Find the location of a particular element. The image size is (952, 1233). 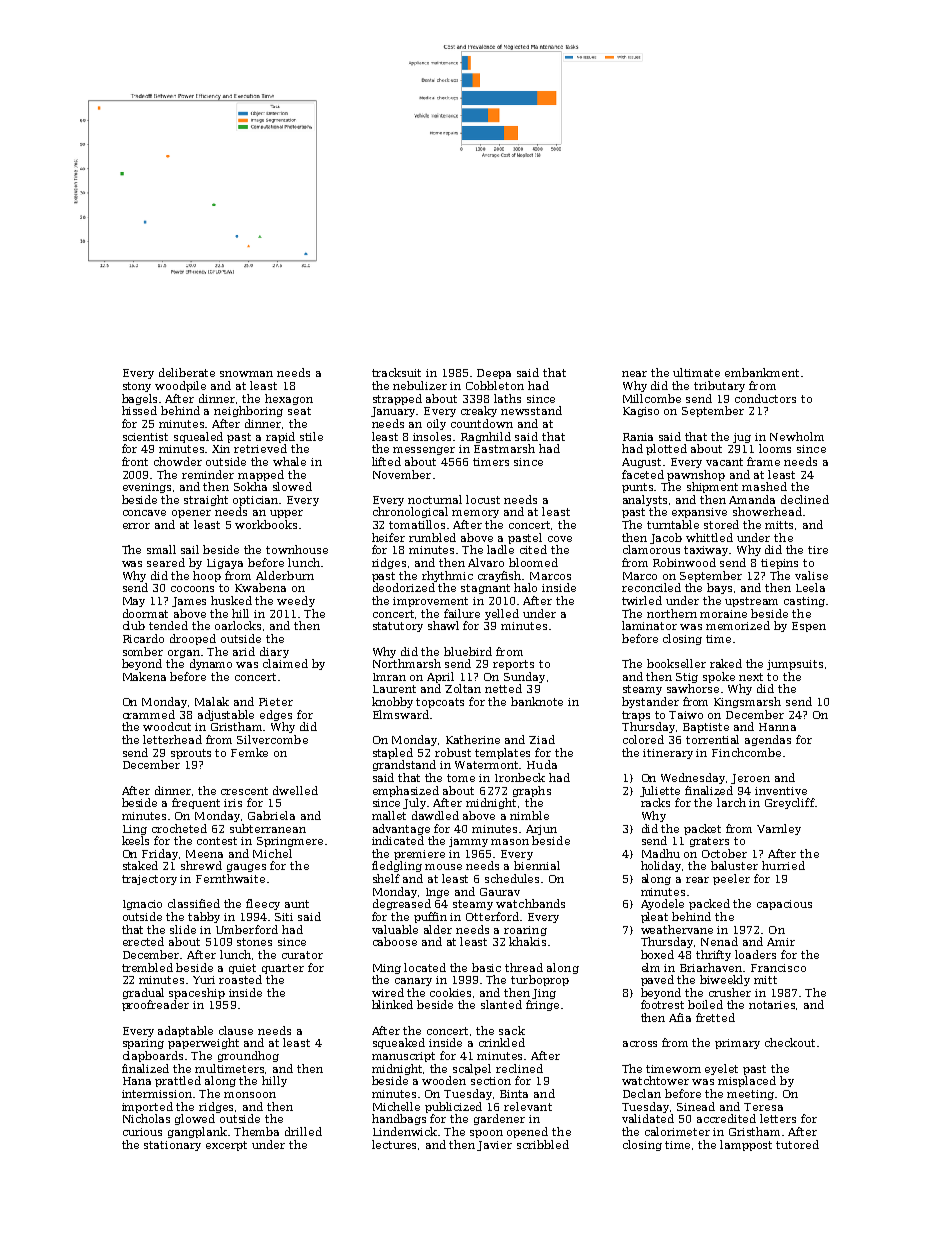

Francisco is located at coordinates (778, 968).
